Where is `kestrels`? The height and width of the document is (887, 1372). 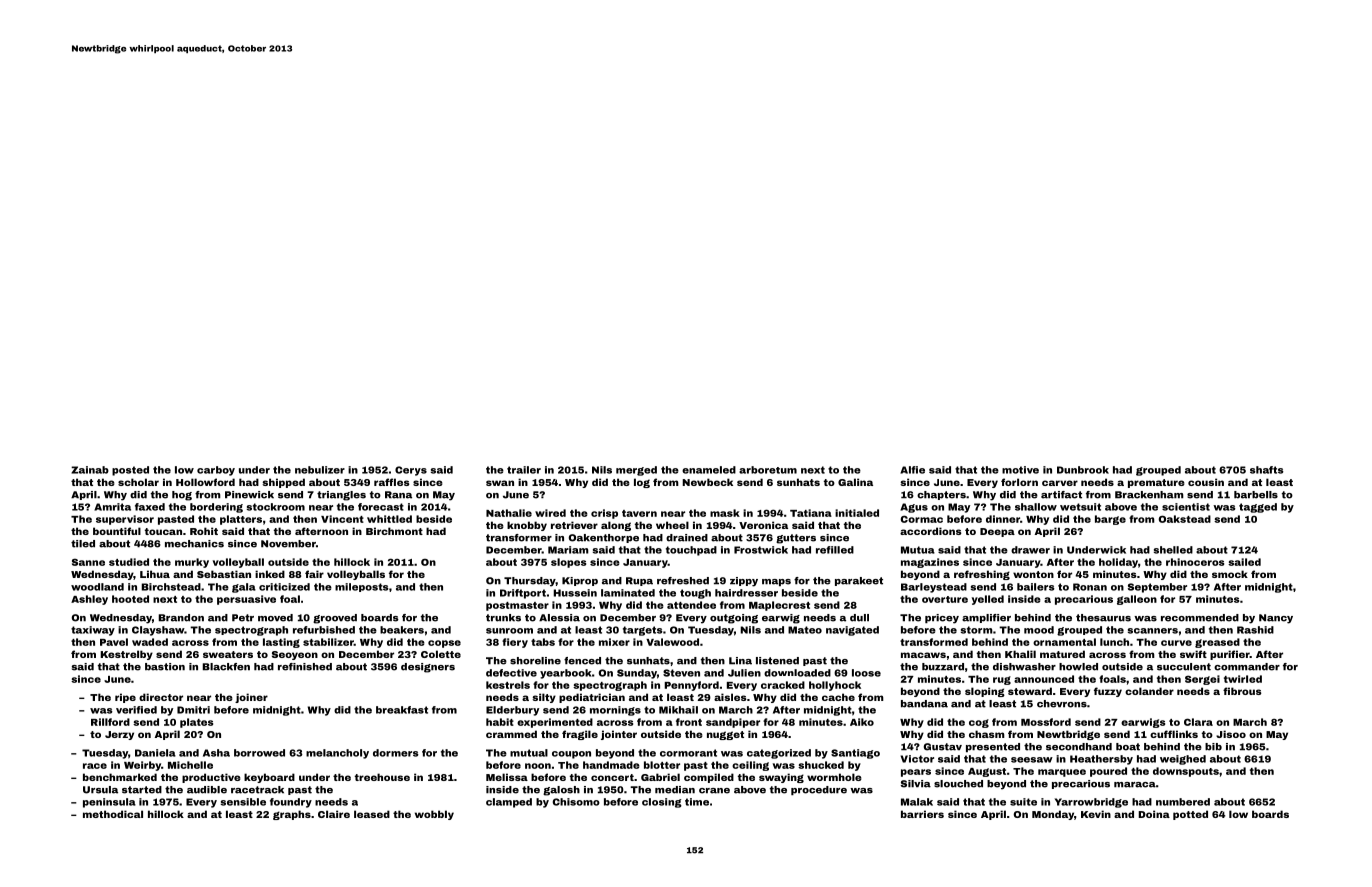
kestrels is located at coordinates (508, 685).
